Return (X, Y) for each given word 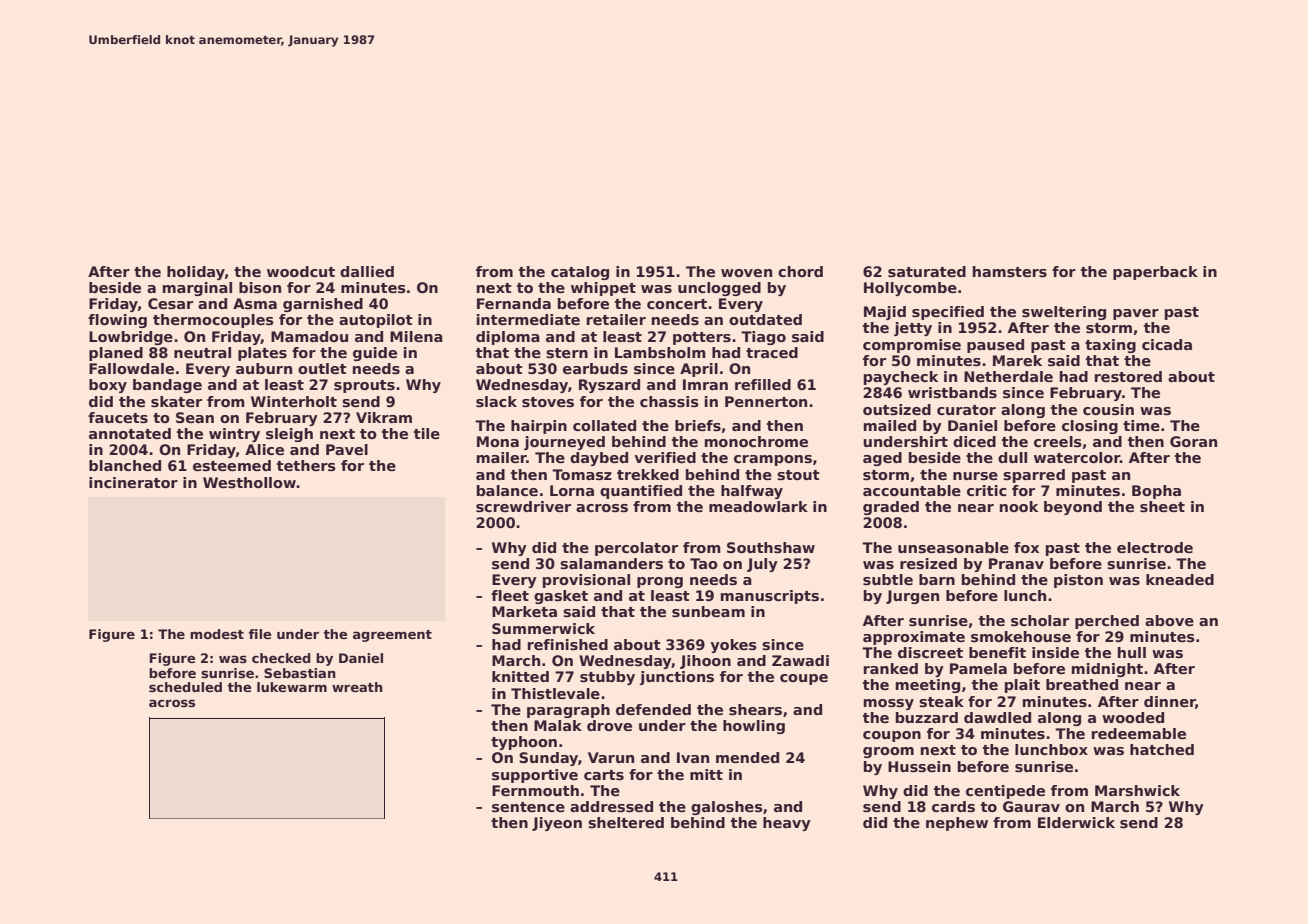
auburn (264, 368)
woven (746, 273)
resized (928, 563)
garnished (323, 305)
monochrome (756, 441)
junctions (677, 678)
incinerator (133, 482)
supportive (535, 776)
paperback (1155, 273)
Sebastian (300, 673)
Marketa (524, 611)
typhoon (524, 743)
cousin (1108, 409)
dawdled (997, 717)
